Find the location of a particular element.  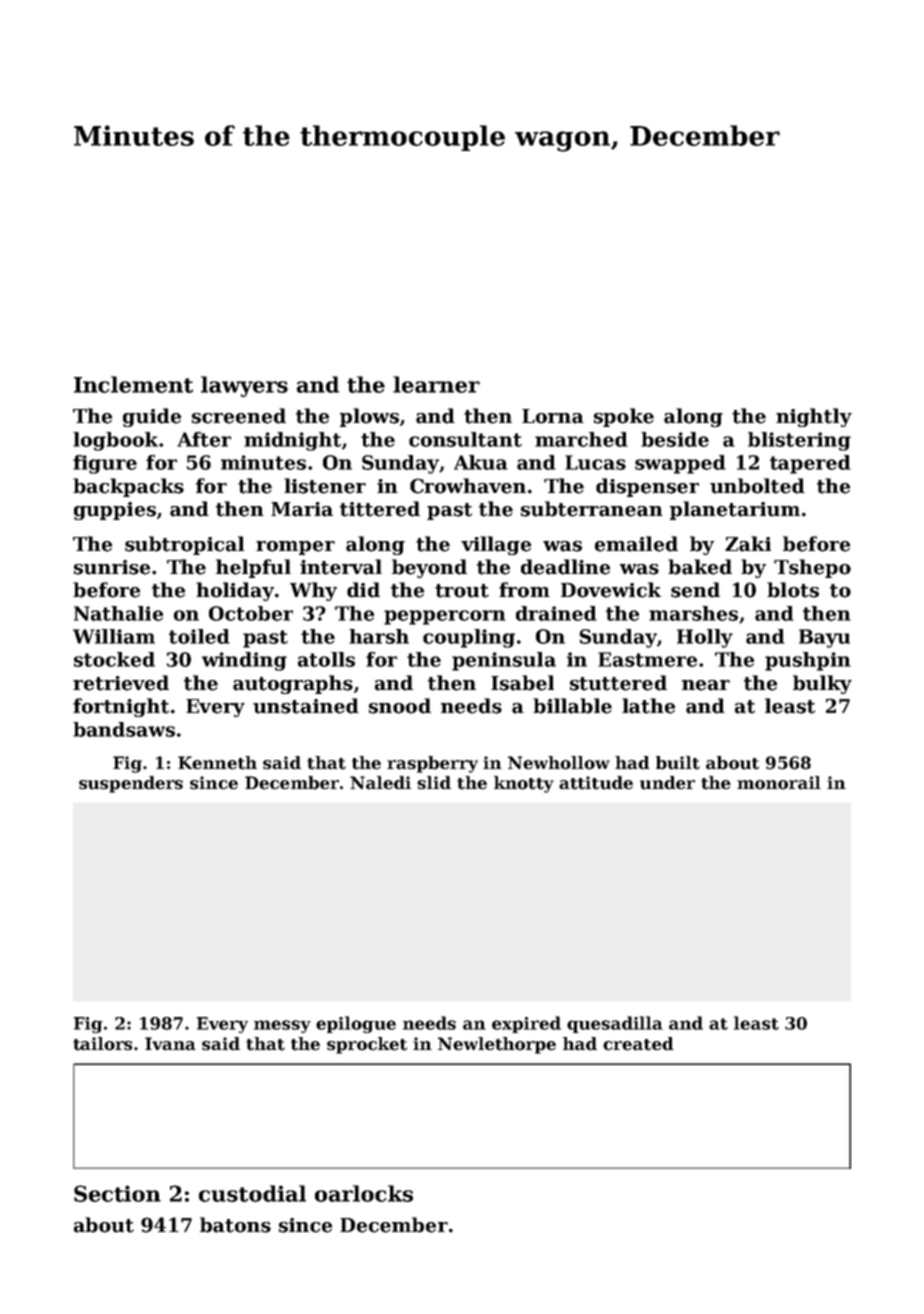

quesadilla is located at coordinates (615, 1024).
